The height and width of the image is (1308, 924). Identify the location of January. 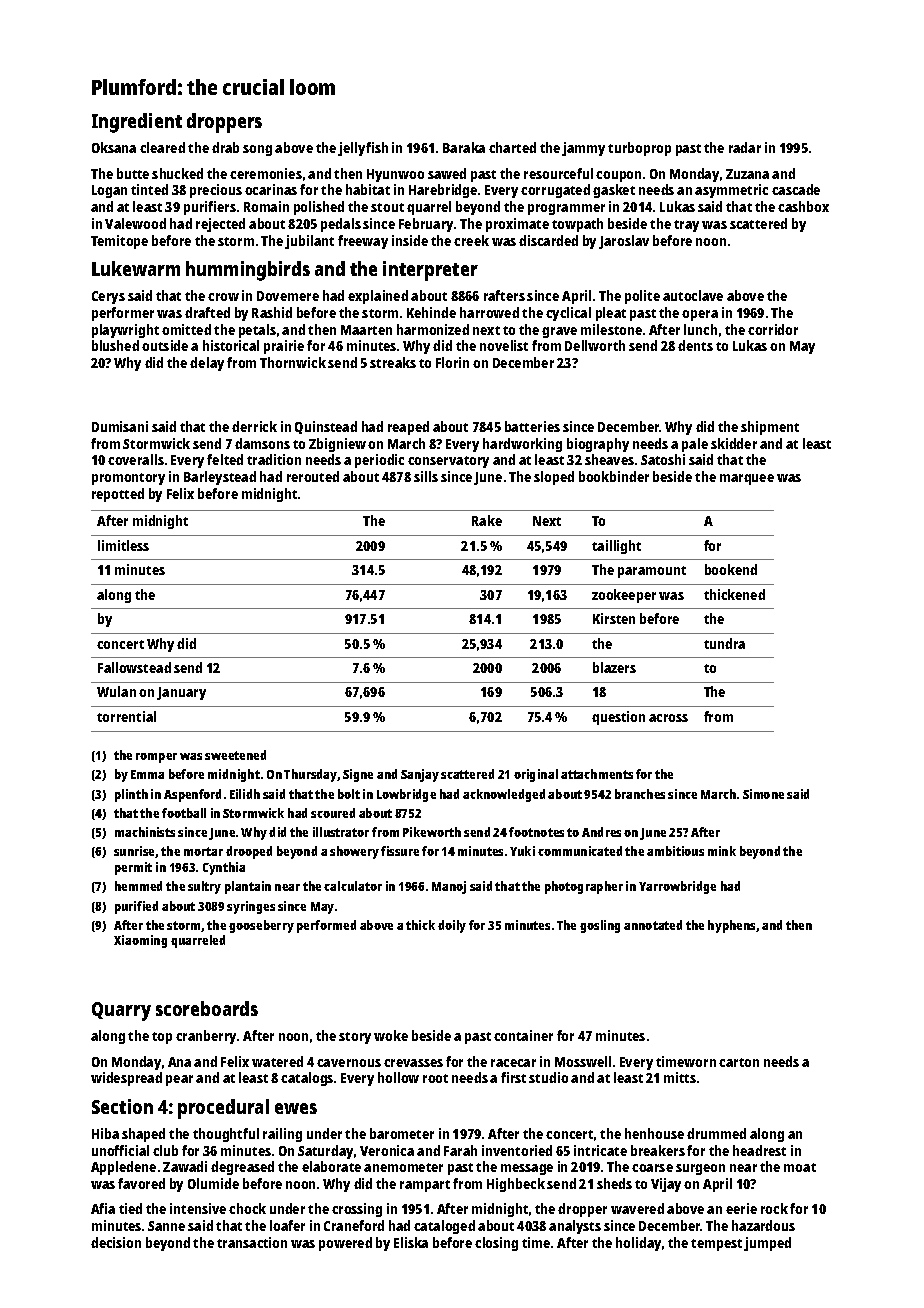
(181, 693).
